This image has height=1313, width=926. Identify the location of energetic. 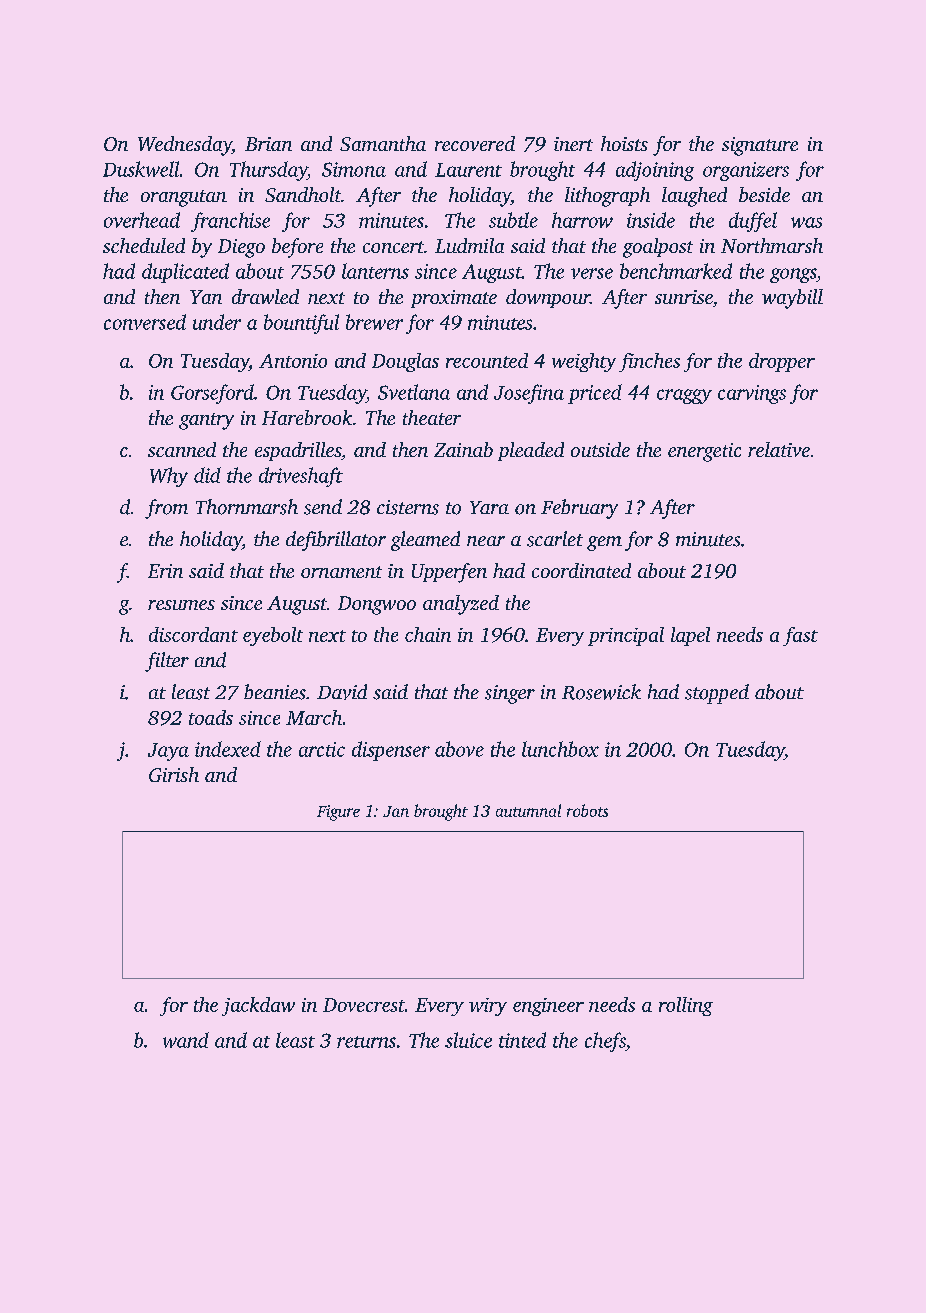
(704, 452).
